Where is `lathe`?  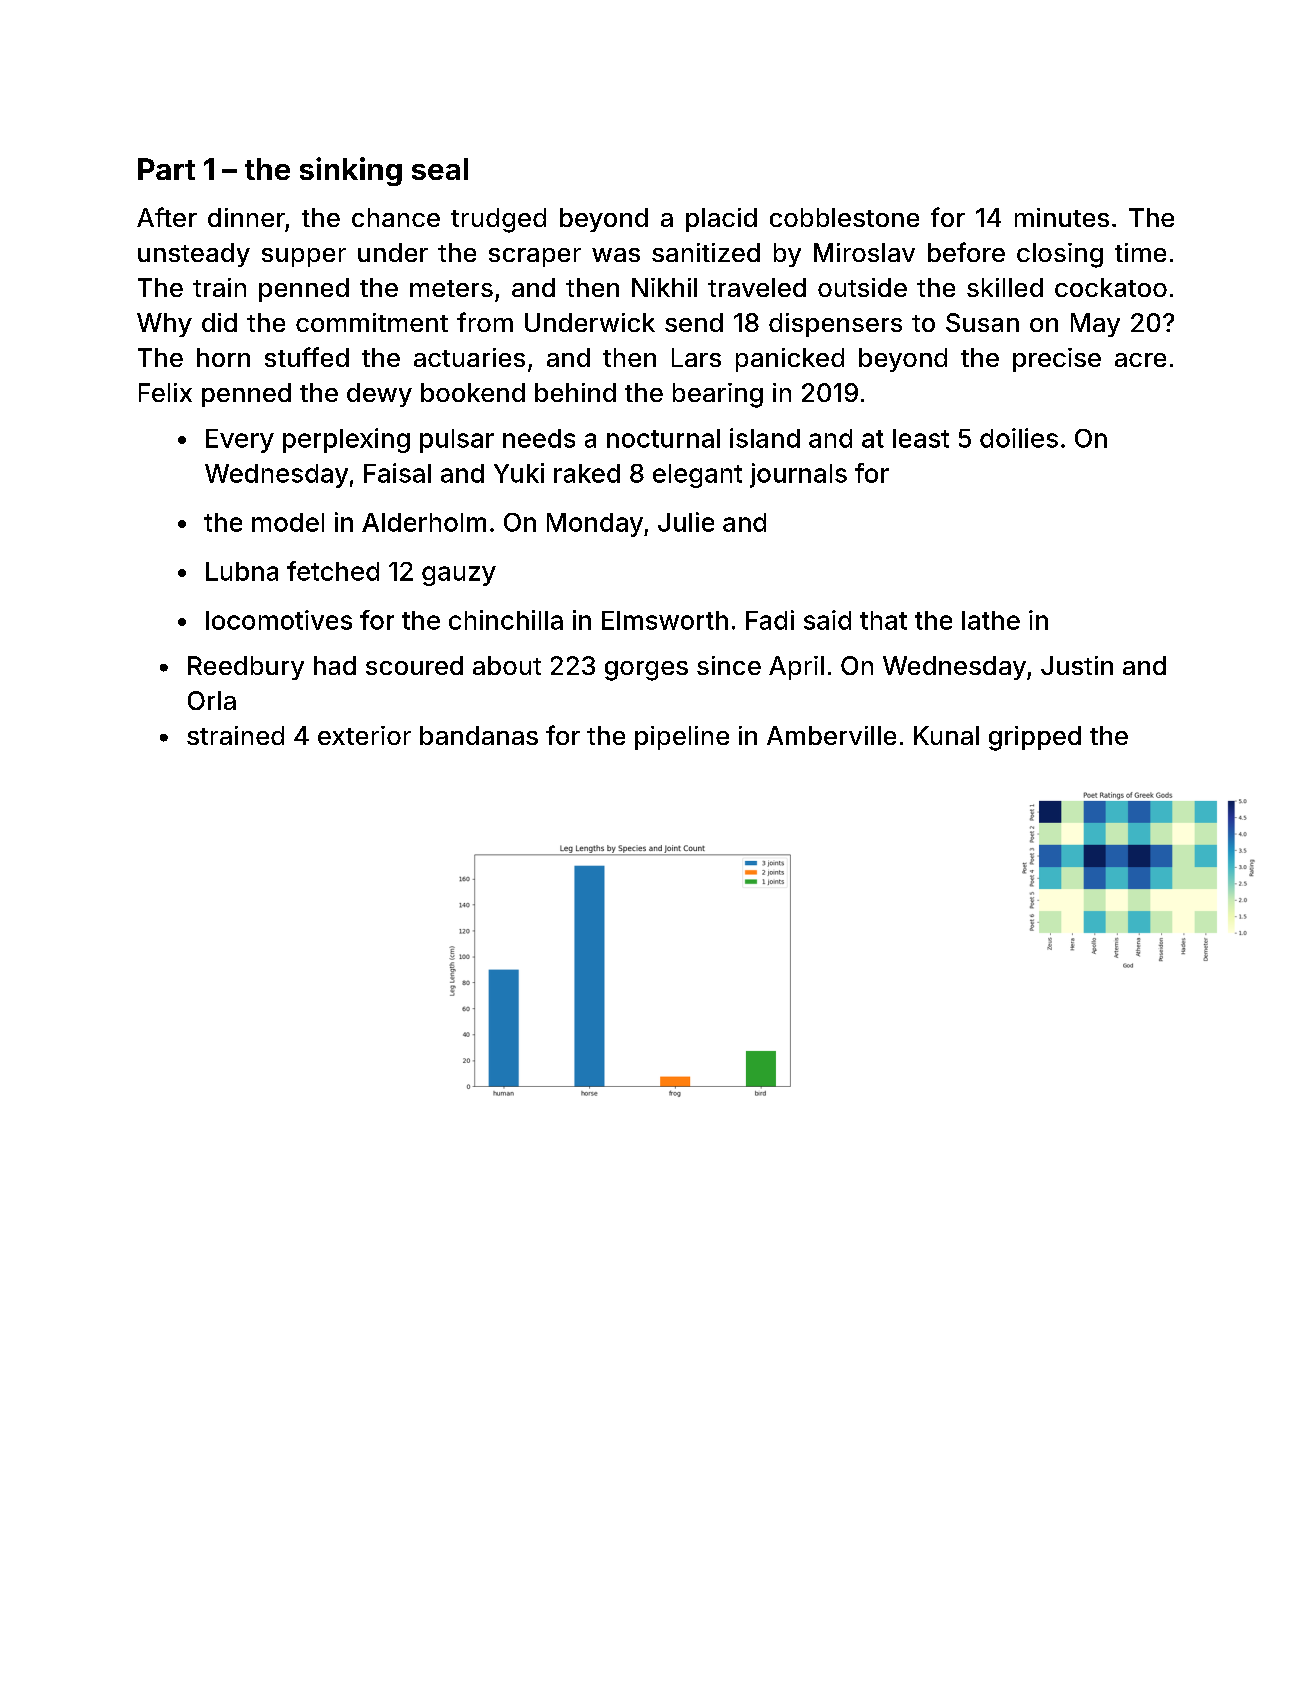
lathe is located at coordinates (991, 620).
